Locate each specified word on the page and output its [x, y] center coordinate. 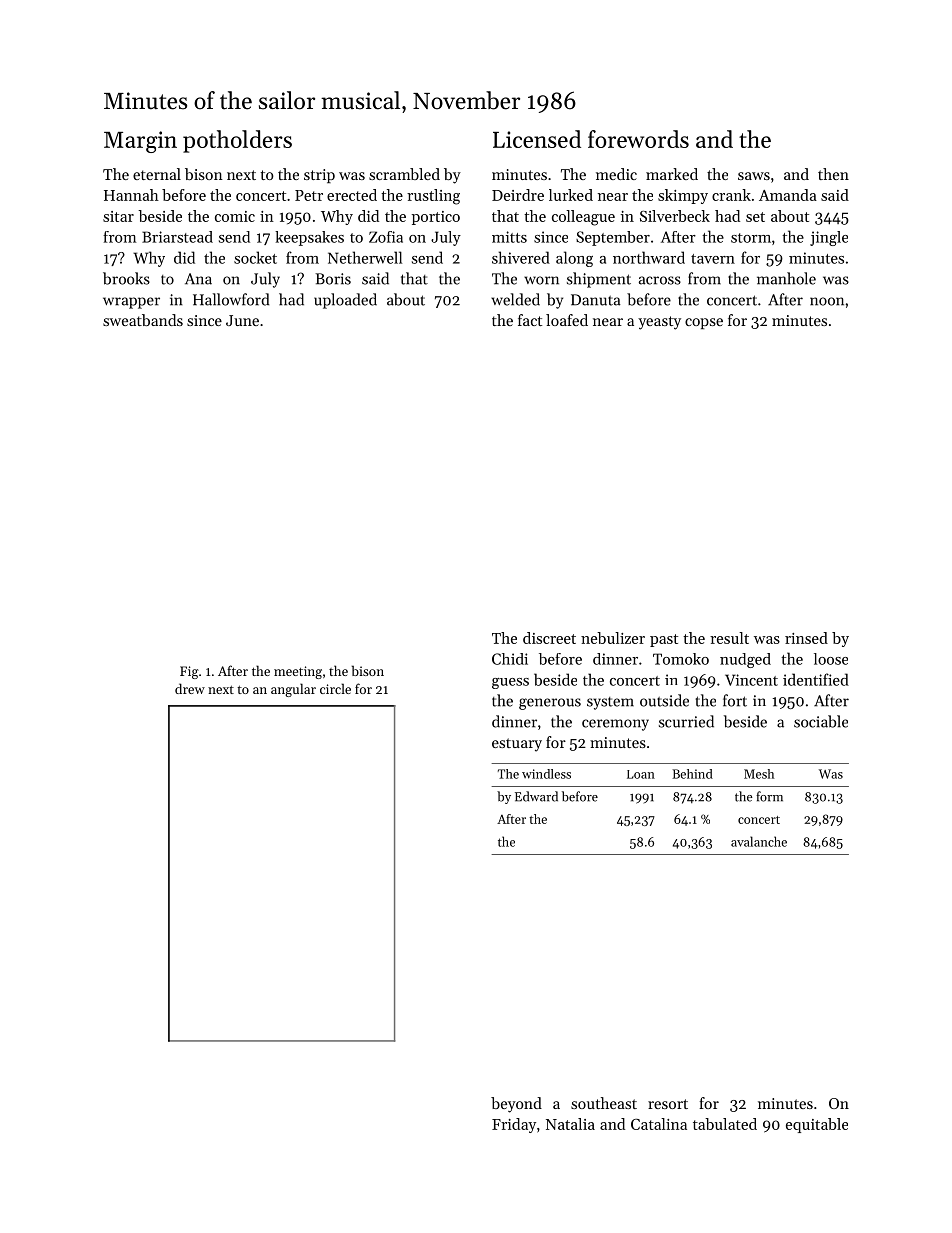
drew [190, 688]
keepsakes [309, 238]
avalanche [759, 841]
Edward [536, 796]
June [242, 320]
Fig [189, 672]
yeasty [659, 323]
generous [550, 704]
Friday [514, 1125]
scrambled [404, 174]
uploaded [345, 301]
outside [664, 700]
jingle [829, 238]
